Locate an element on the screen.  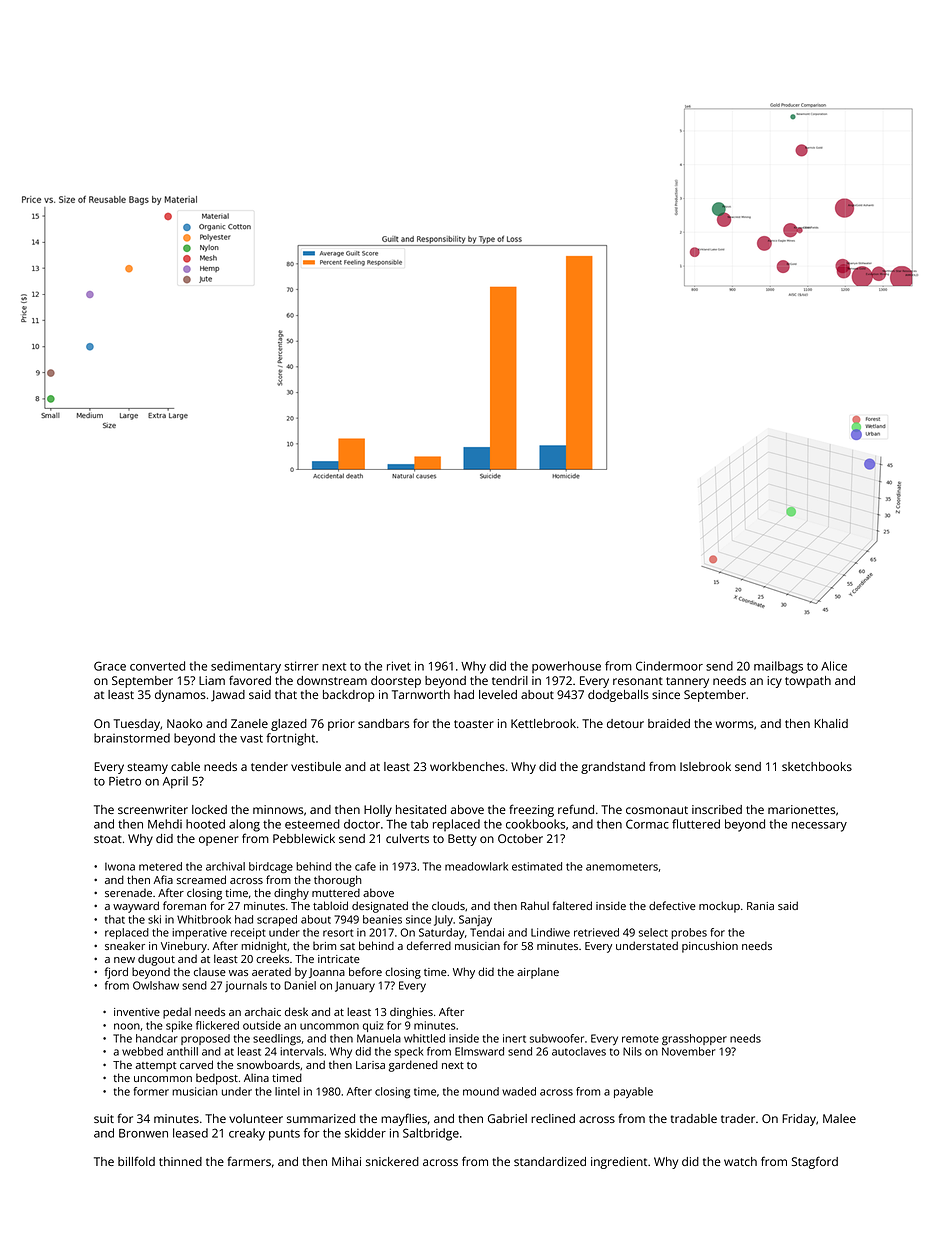
Mihai is located at coordinates (346, 1161).
